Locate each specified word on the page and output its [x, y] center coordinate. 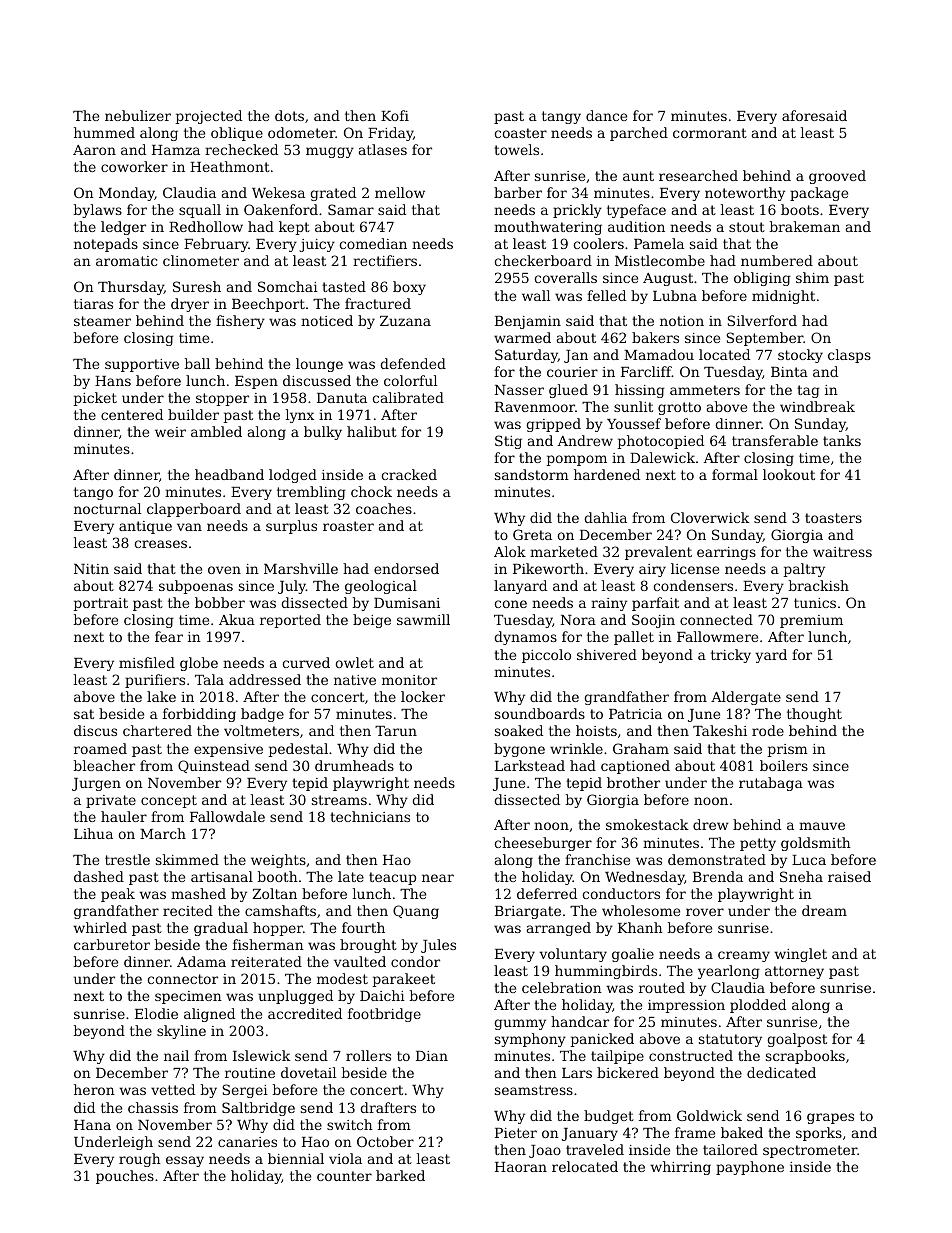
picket [95, 399]
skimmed [187, 859]
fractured [378, 303]
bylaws [98, 211]
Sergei [245, 1091]
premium [811, 621]
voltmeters [261, 730]
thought [814, 715]
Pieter [516, 1133]
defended [413, 363]
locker [423, 696]
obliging [762, 279]
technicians [370, 816]
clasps [849, 356]
